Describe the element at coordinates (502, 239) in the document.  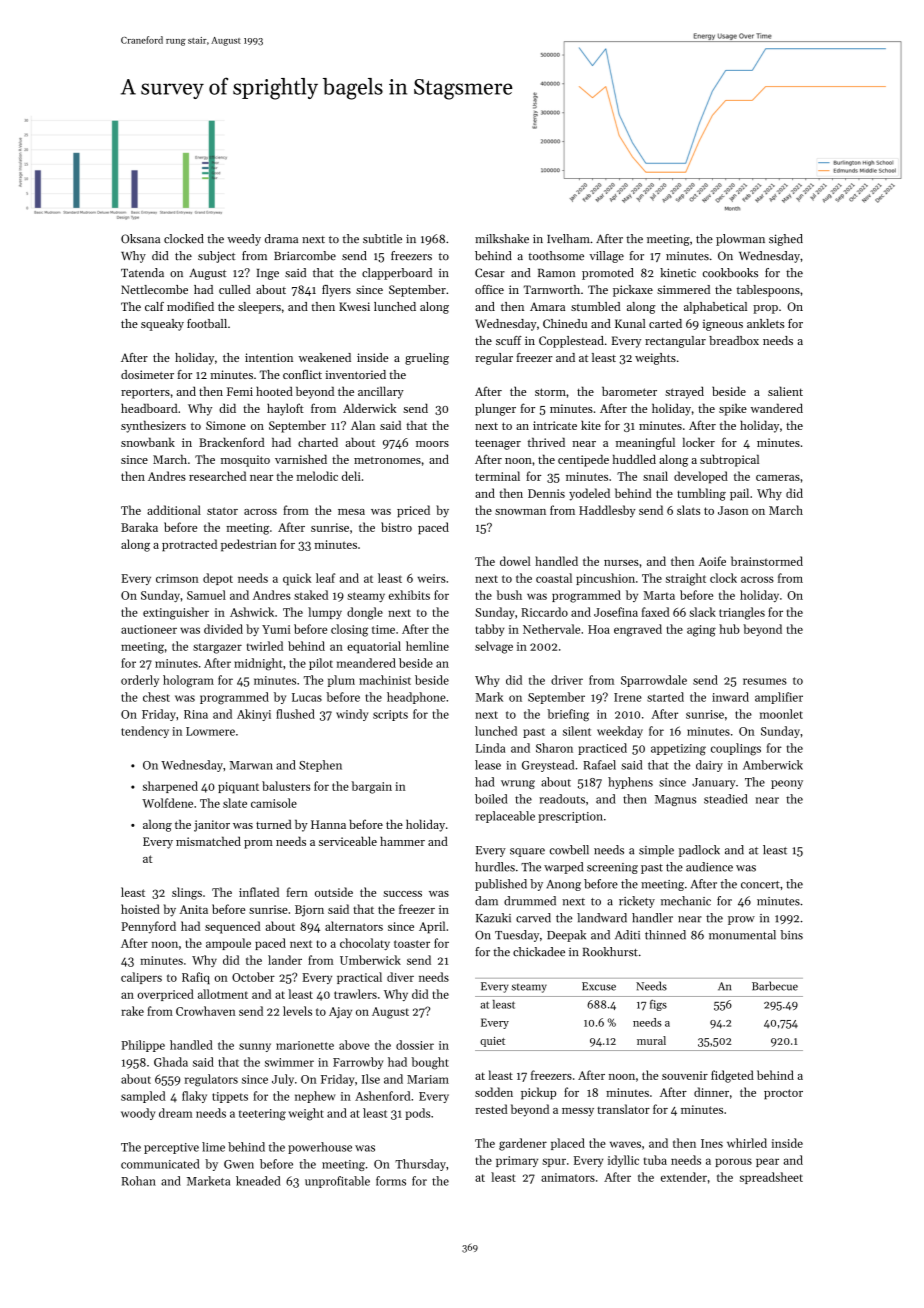
I see `milkshake` at that location.
